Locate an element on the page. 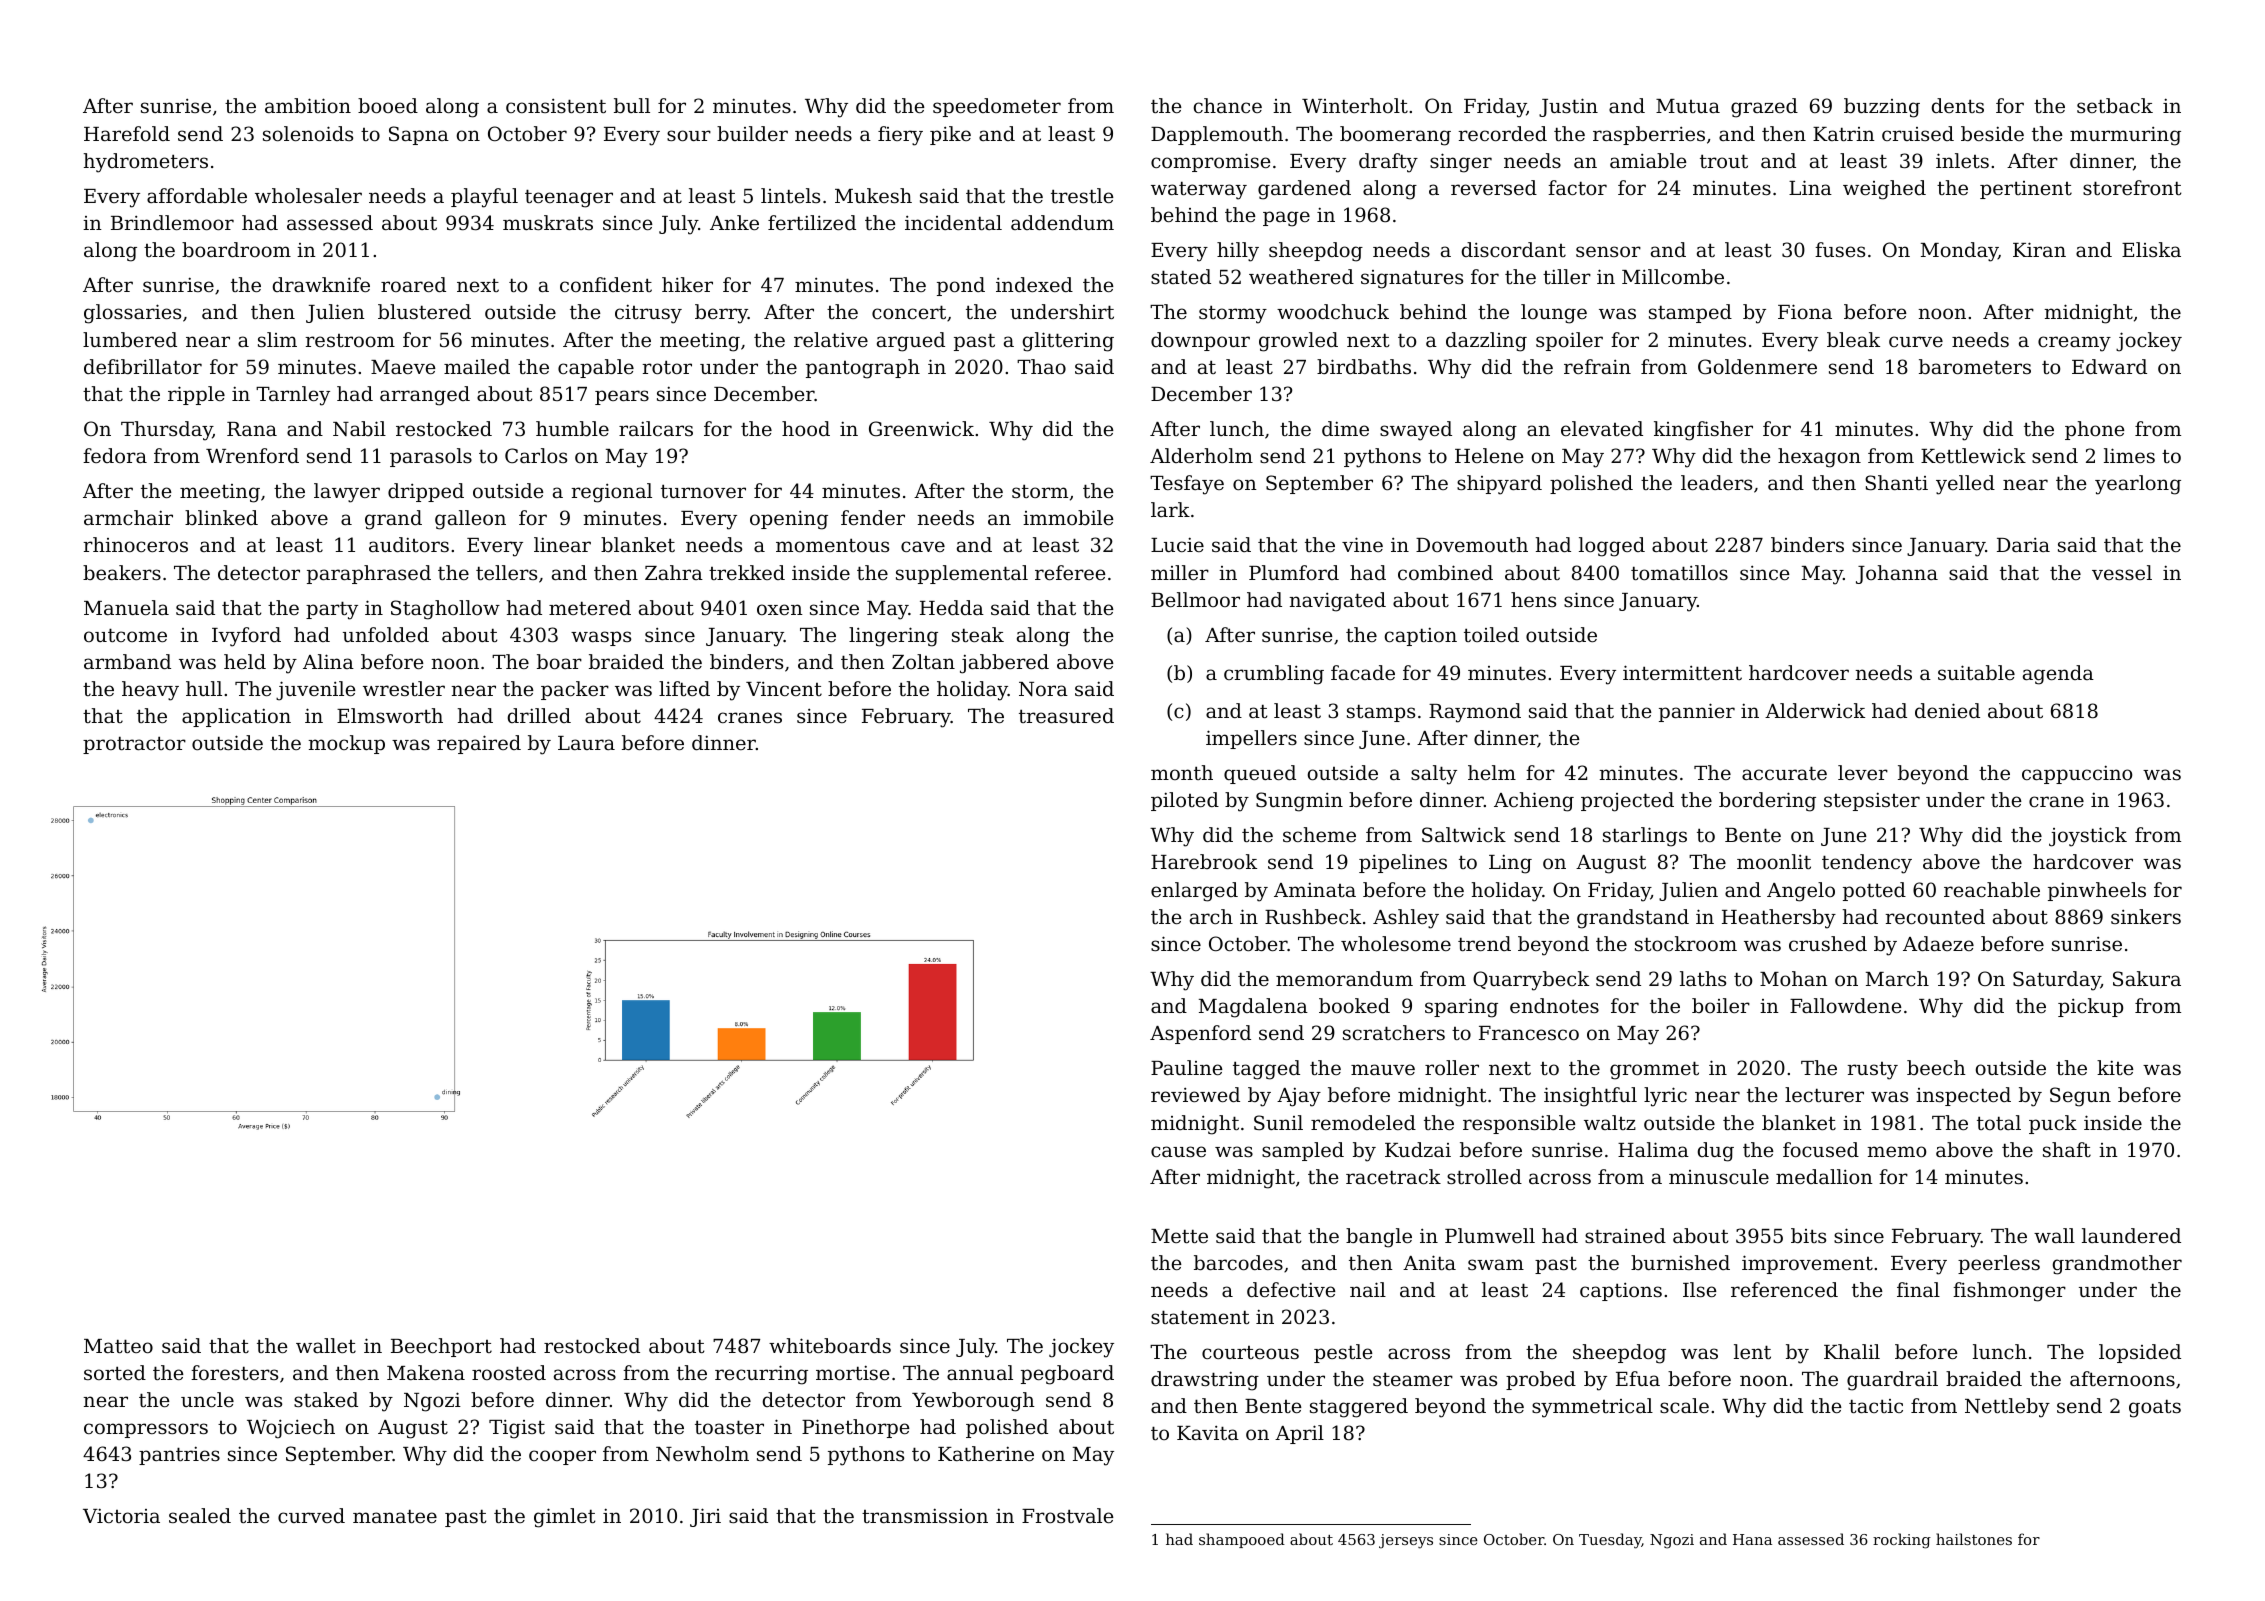 The image size is (2265, 1601). glossaries is located at coordinates (132, 314).
